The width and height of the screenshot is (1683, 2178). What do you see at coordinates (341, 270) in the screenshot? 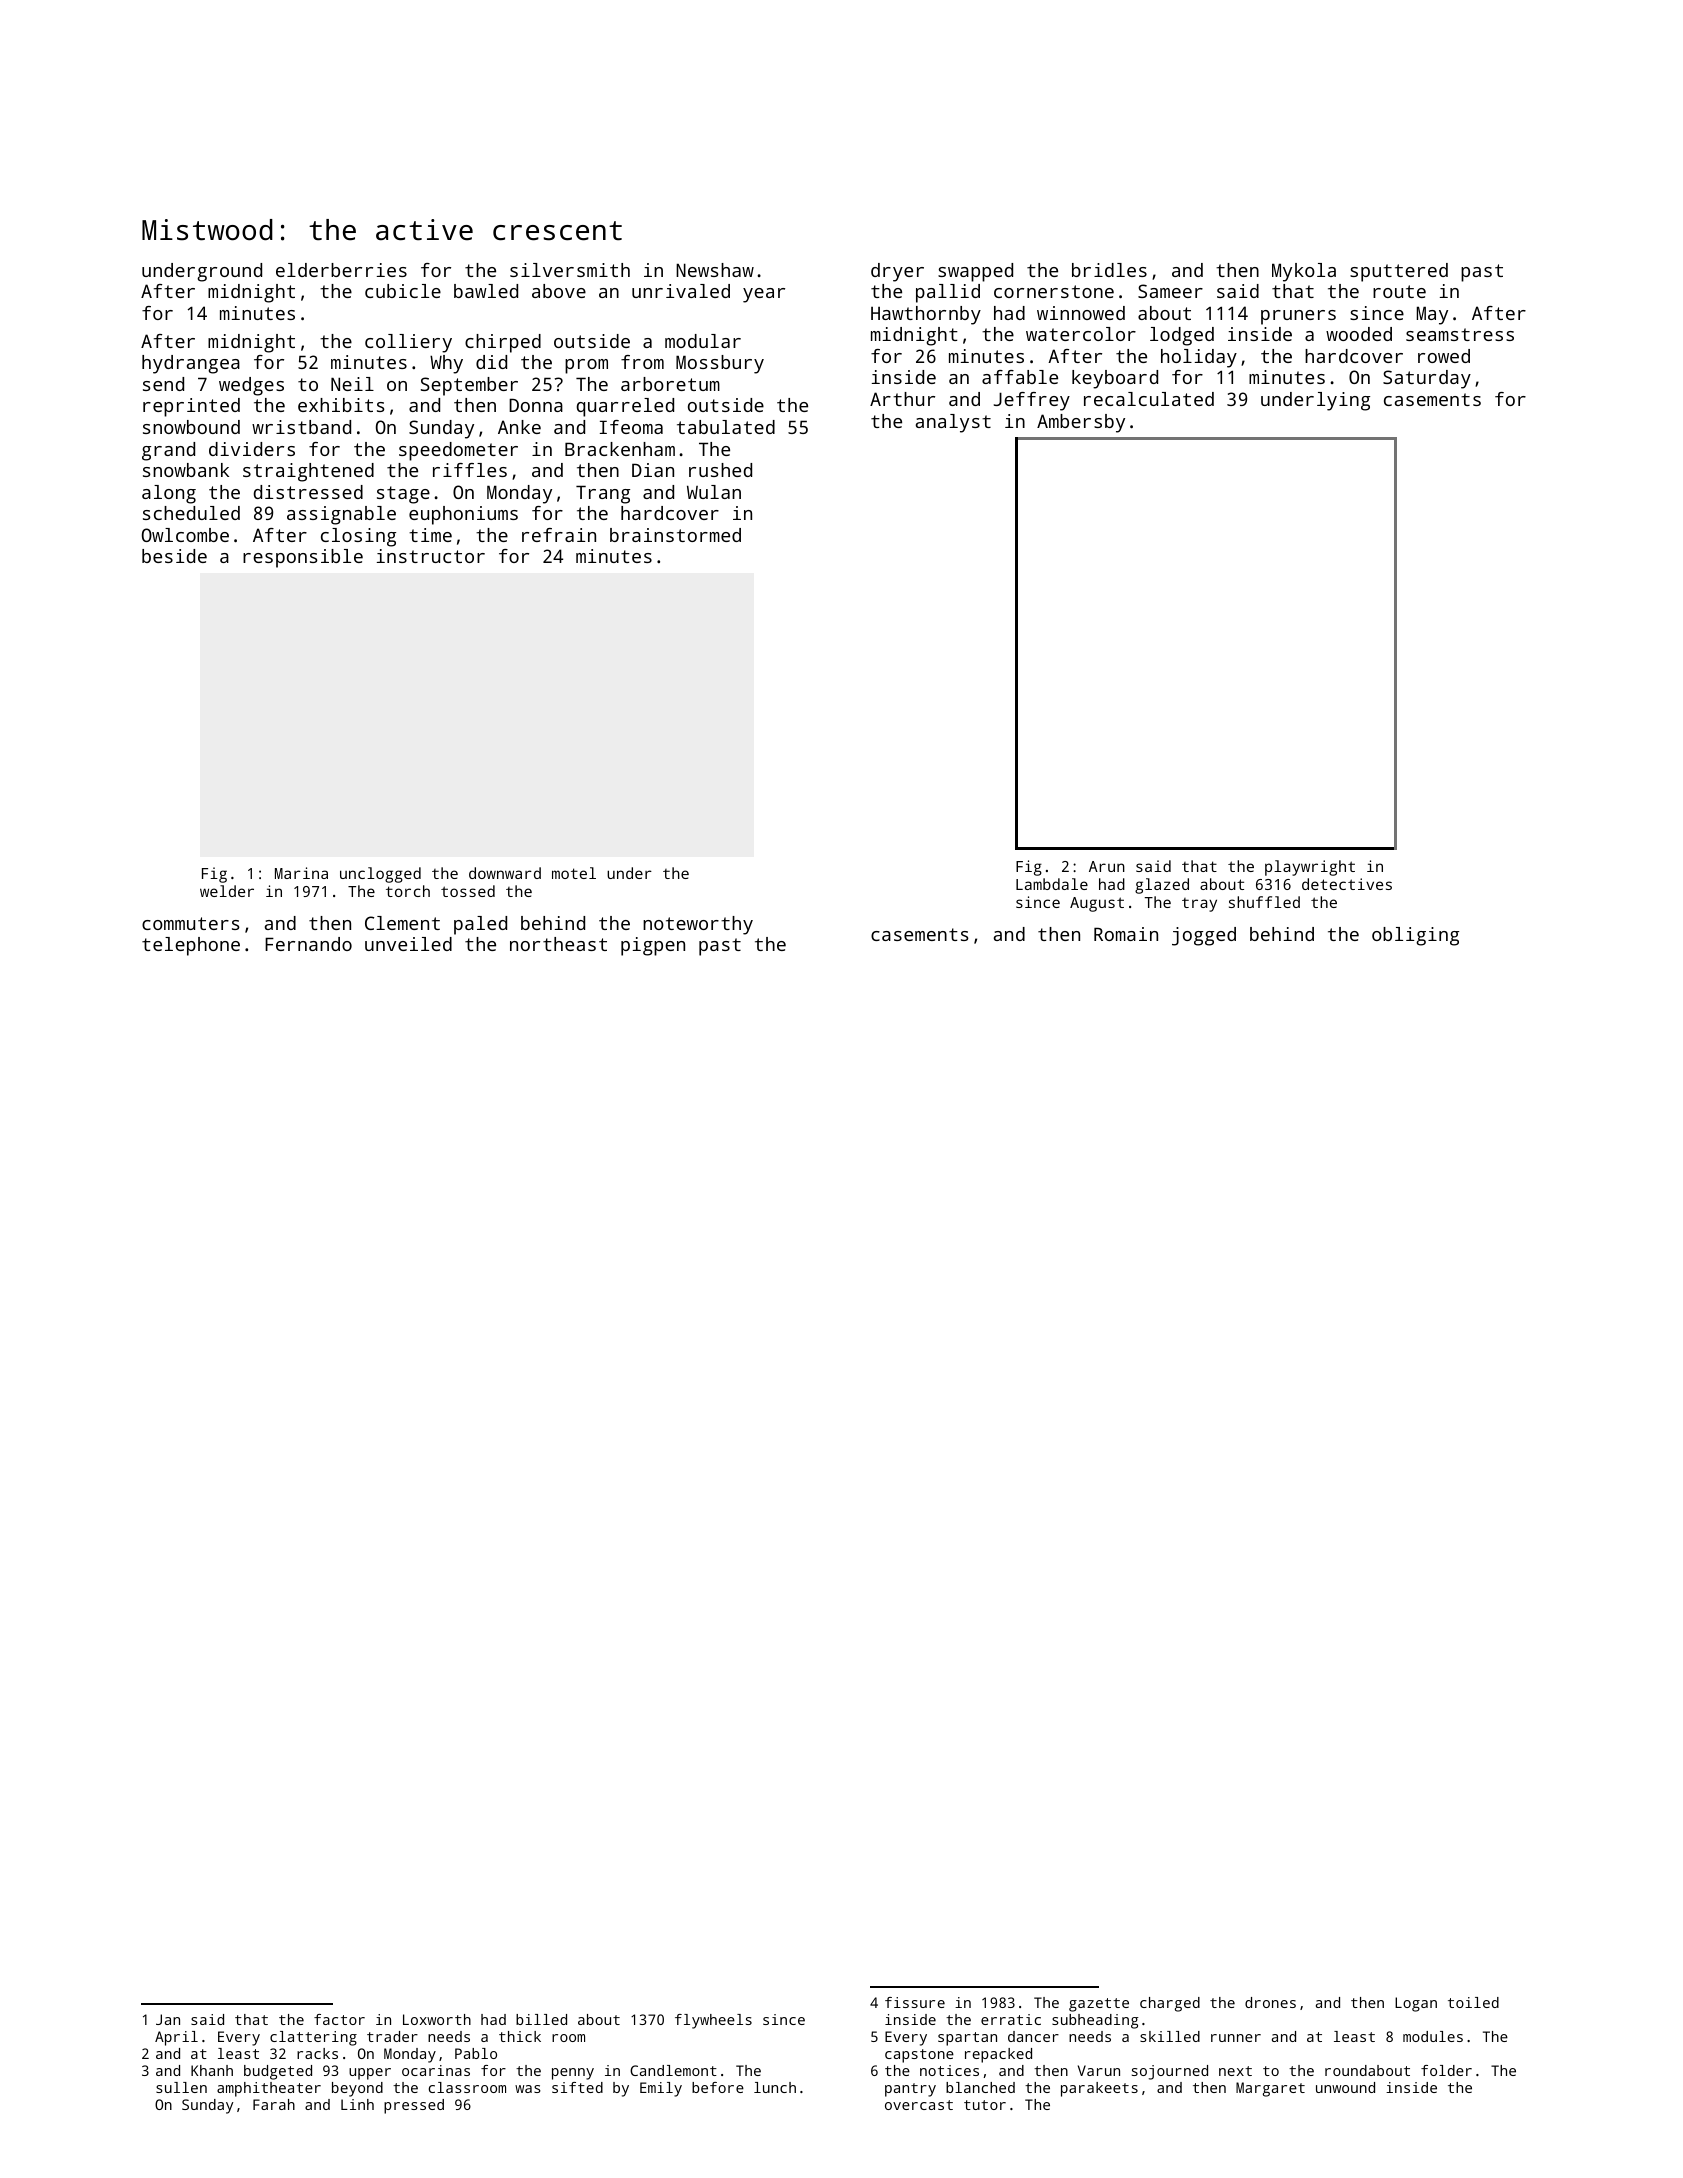
I see `elderberries` at bounding box center [341, 270].
